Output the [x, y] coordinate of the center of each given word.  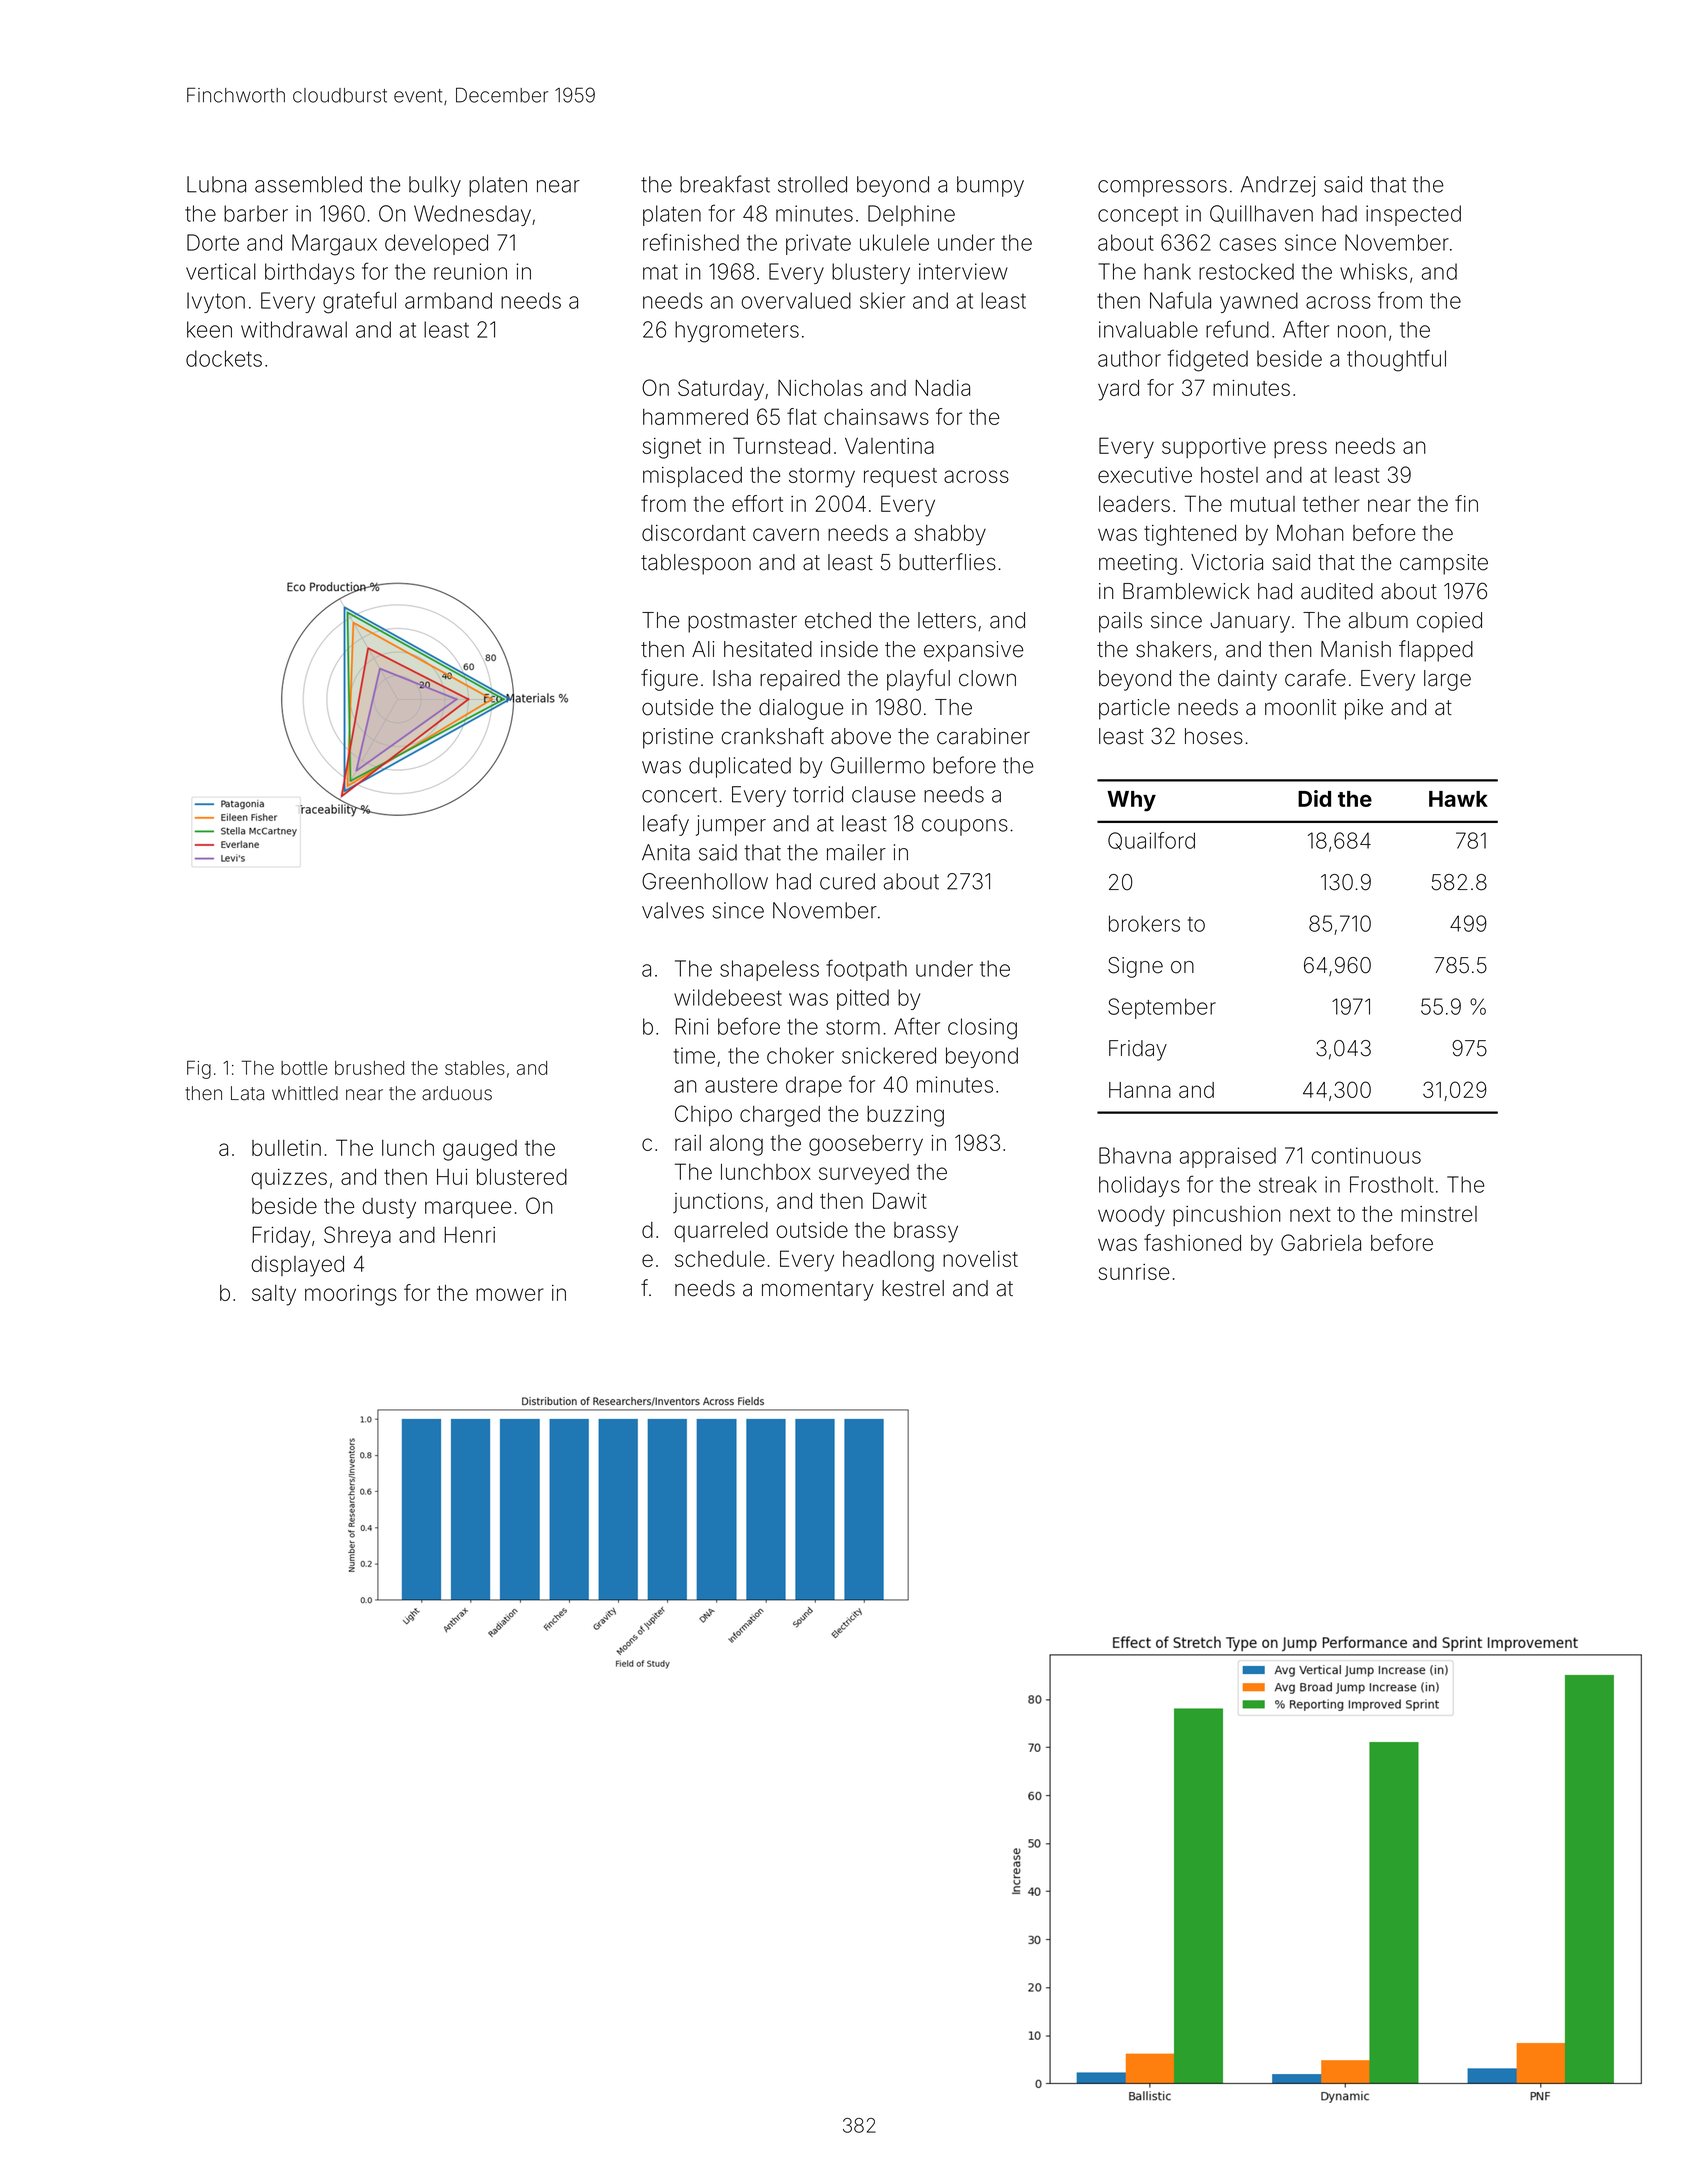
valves [673, 910]
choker [800, 1055]
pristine [678, 738]
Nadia [942, 387]
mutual [1263, 504]
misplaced [692, 477]
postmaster [742, 623]
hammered [695, 417]
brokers [1144, 923]
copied [1449, 622]
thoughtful [1396, 360]
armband [448, 300]
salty [274, 1295]
